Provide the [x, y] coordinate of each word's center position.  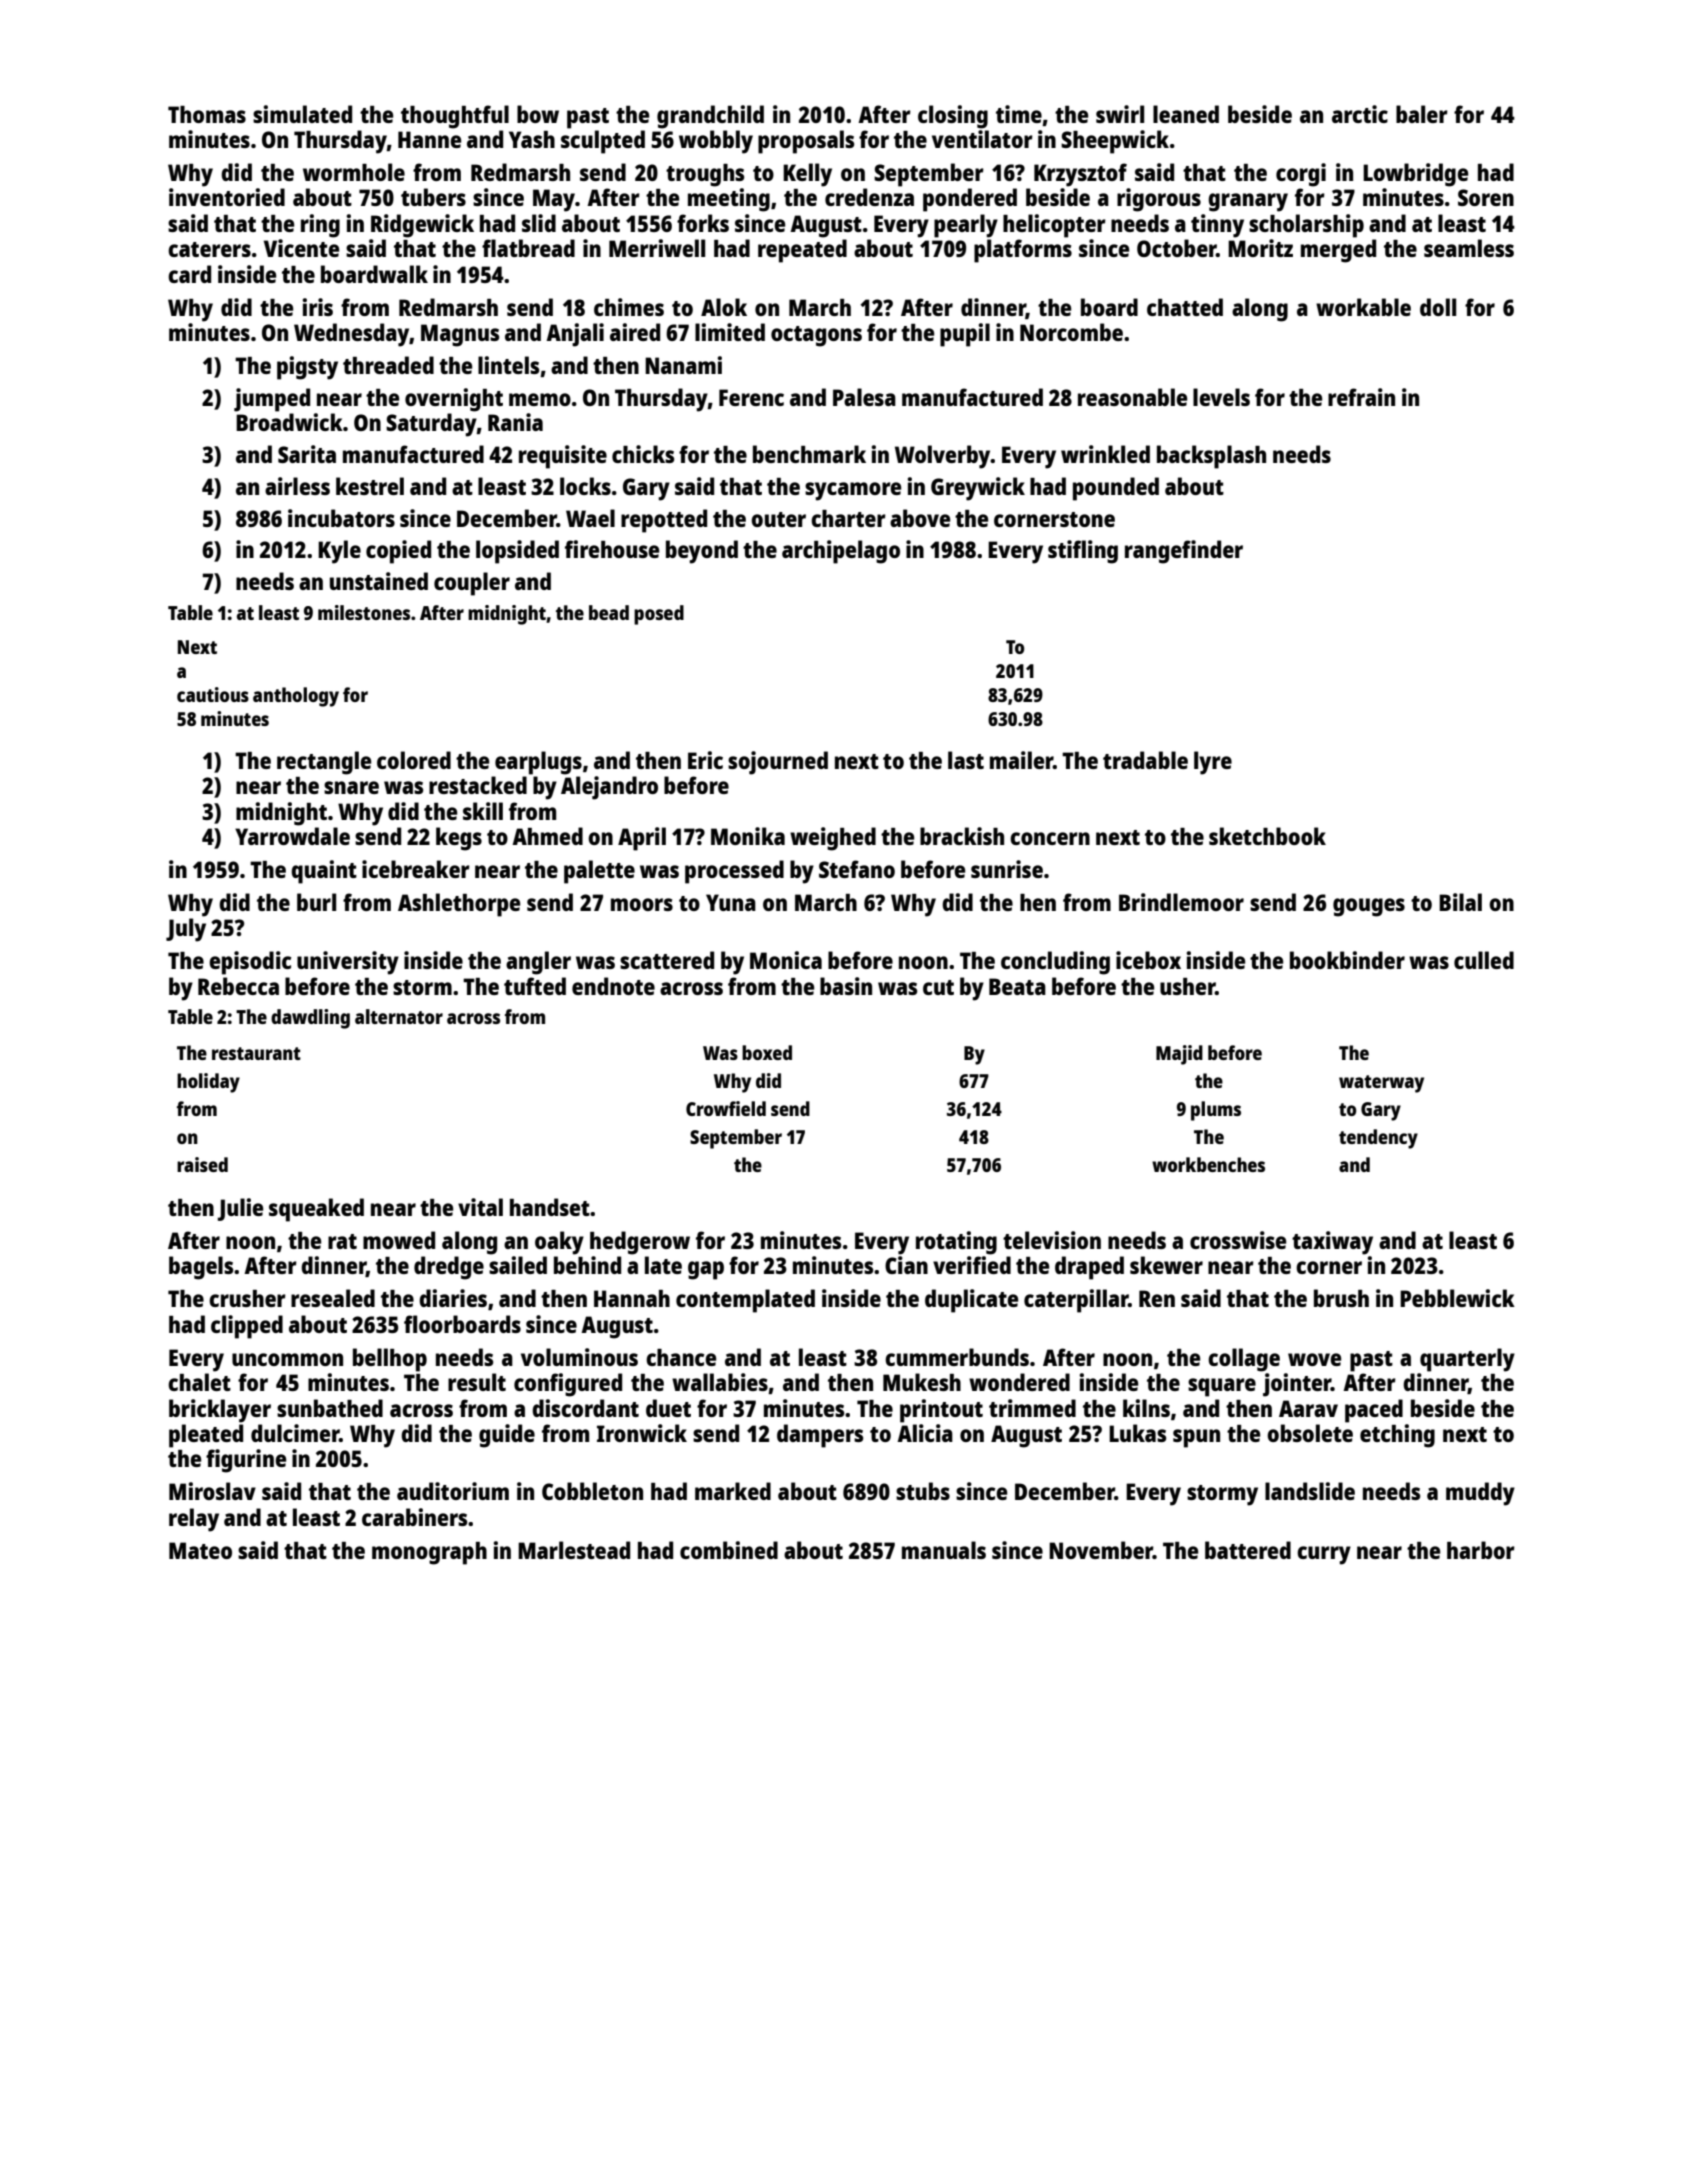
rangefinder [1184, 552]
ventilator [982, 139]
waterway [1381, 1084]
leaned [1186, 114]
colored [414, 760]
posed [659, 615]
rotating [956, 1243]
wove [1314, 1359]
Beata [1017, 986]
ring [320, 226]
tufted [535, 986]
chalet [199, 1382]
